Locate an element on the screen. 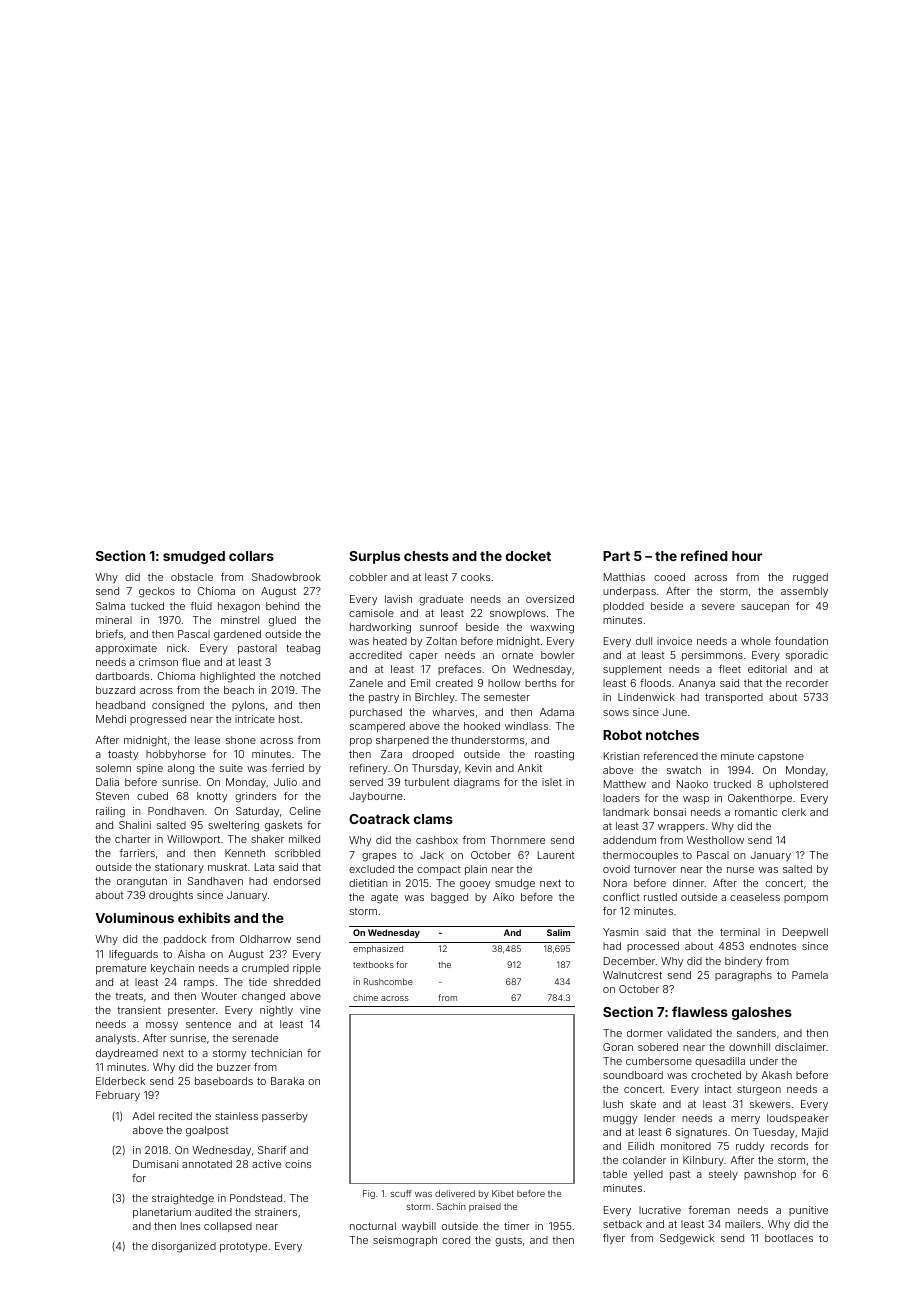 The width and height of the screenshot is (924, 1308). Surplus is located at coordinates (374, 557).
